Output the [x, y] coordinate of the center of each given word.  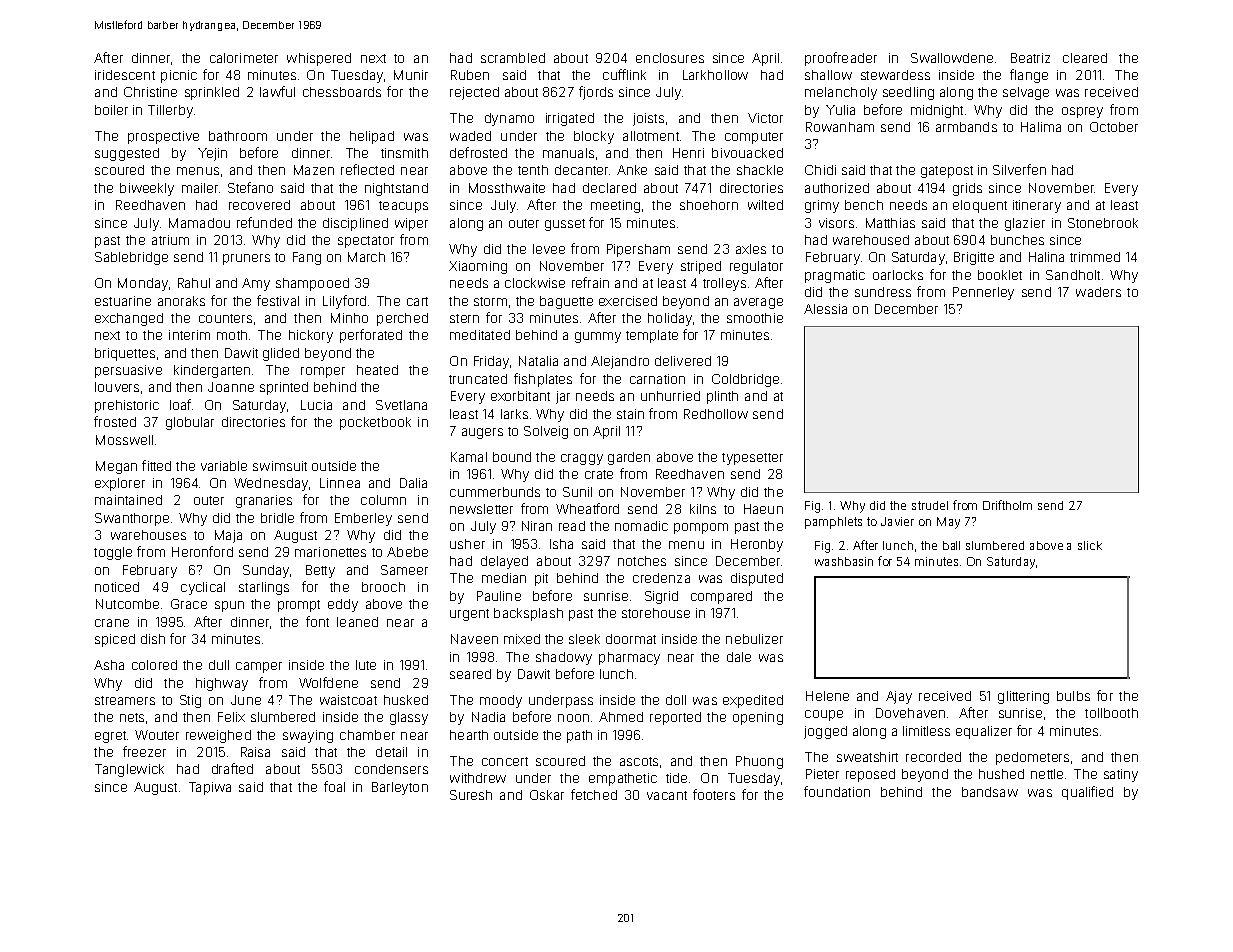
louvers [117, 387]
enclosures [670, 58]
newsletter [481, 509]
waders [1098, 292]
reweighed [218, 736]
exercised [628, 301]
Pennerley [983, 293]
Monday [143, 284]
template [652, 336]
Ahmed [621, 717]
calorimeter [244, 58]
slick [1090, 545]
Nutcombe [127, 604]
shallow [828, 75]
